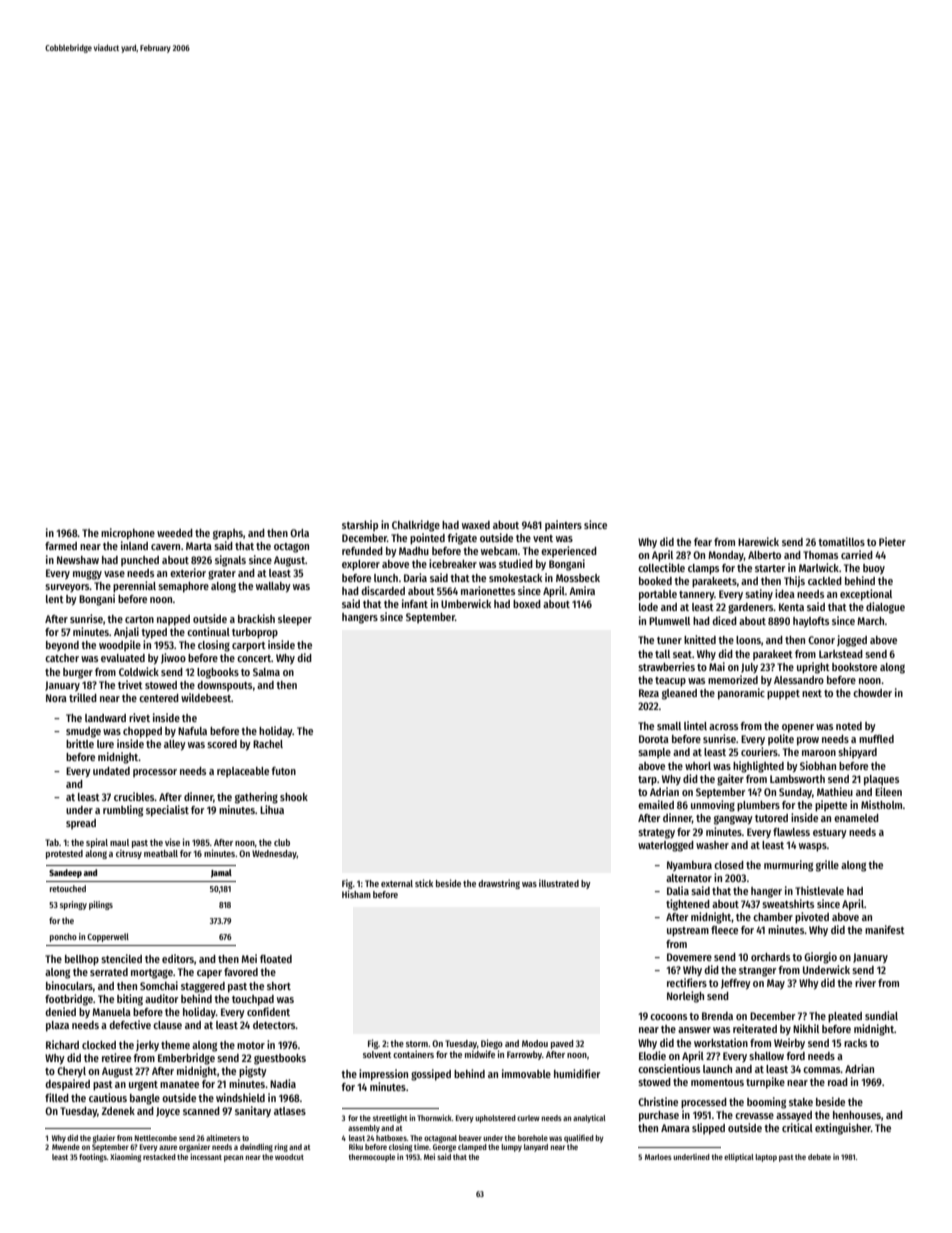 The height and width of the document is (1233, 952). What do you see at coordinates (128, 534) in the document?
I see `microphone` at bounding box center [128, 534].
